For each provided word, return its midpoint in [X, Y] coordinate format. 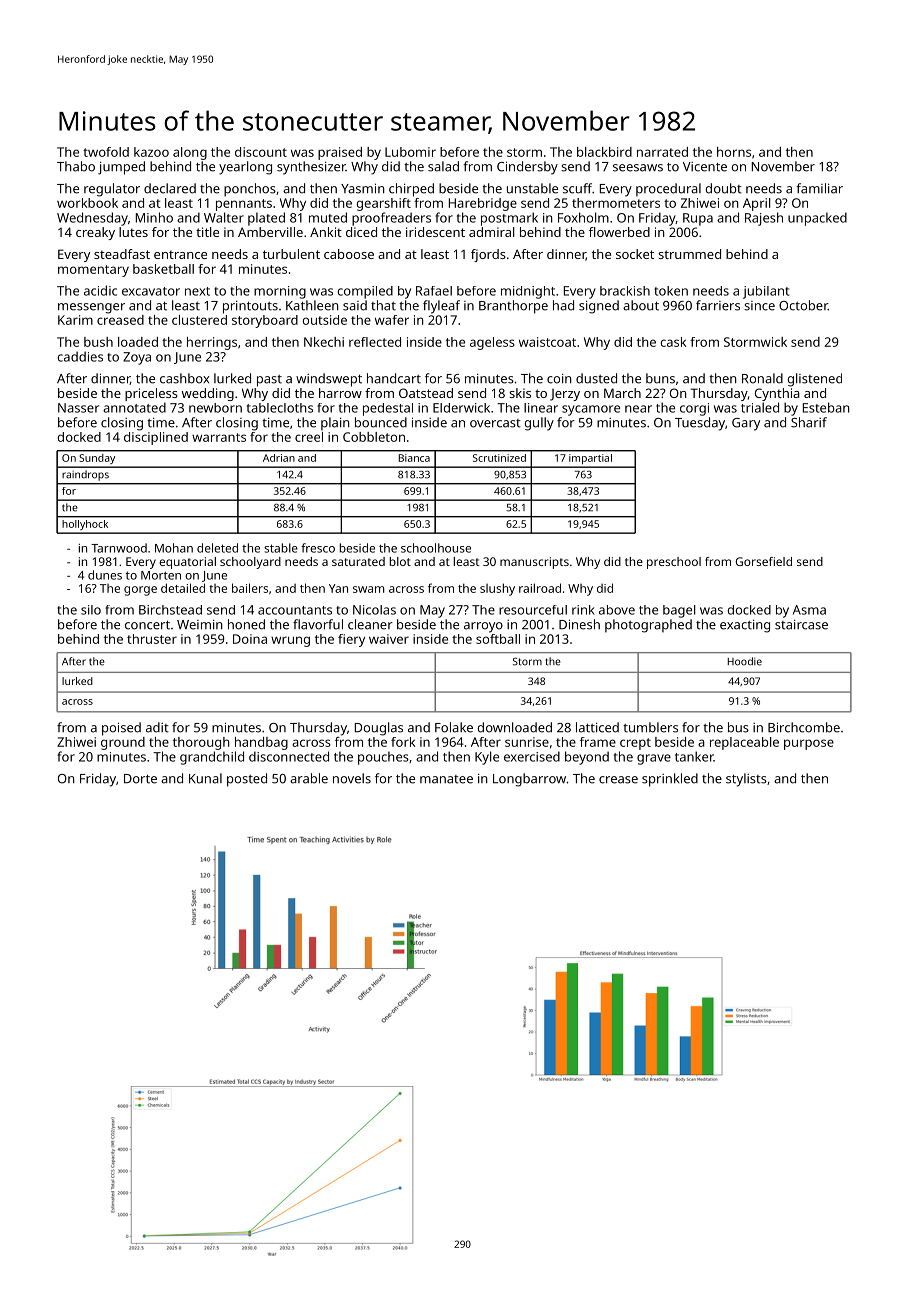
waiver [389, 639]
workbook [87, 203]
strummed [689, 254]
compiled [365, 292]
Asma [809, 610]
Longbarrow [529, 780]
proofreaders [391, 219]
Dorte [140, 779]
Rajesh [764, 219]
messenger [91, 308]
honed [246, 624]
